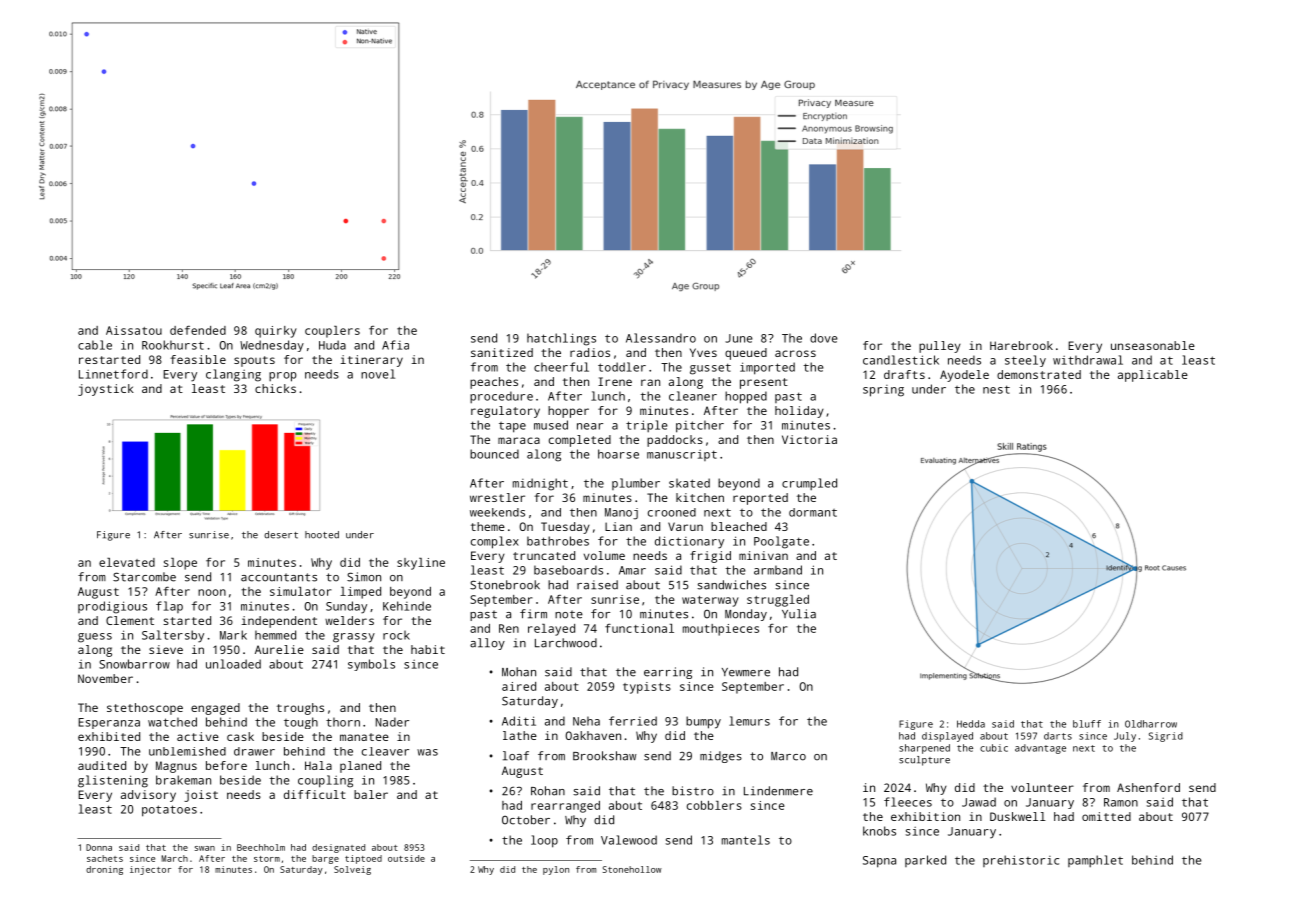 This screenshot has width=1308, height=924. What do you see at coordinates (1153, 345) in the screenshot?
I see `unseasonable` at bounding box center [1153, 345].
